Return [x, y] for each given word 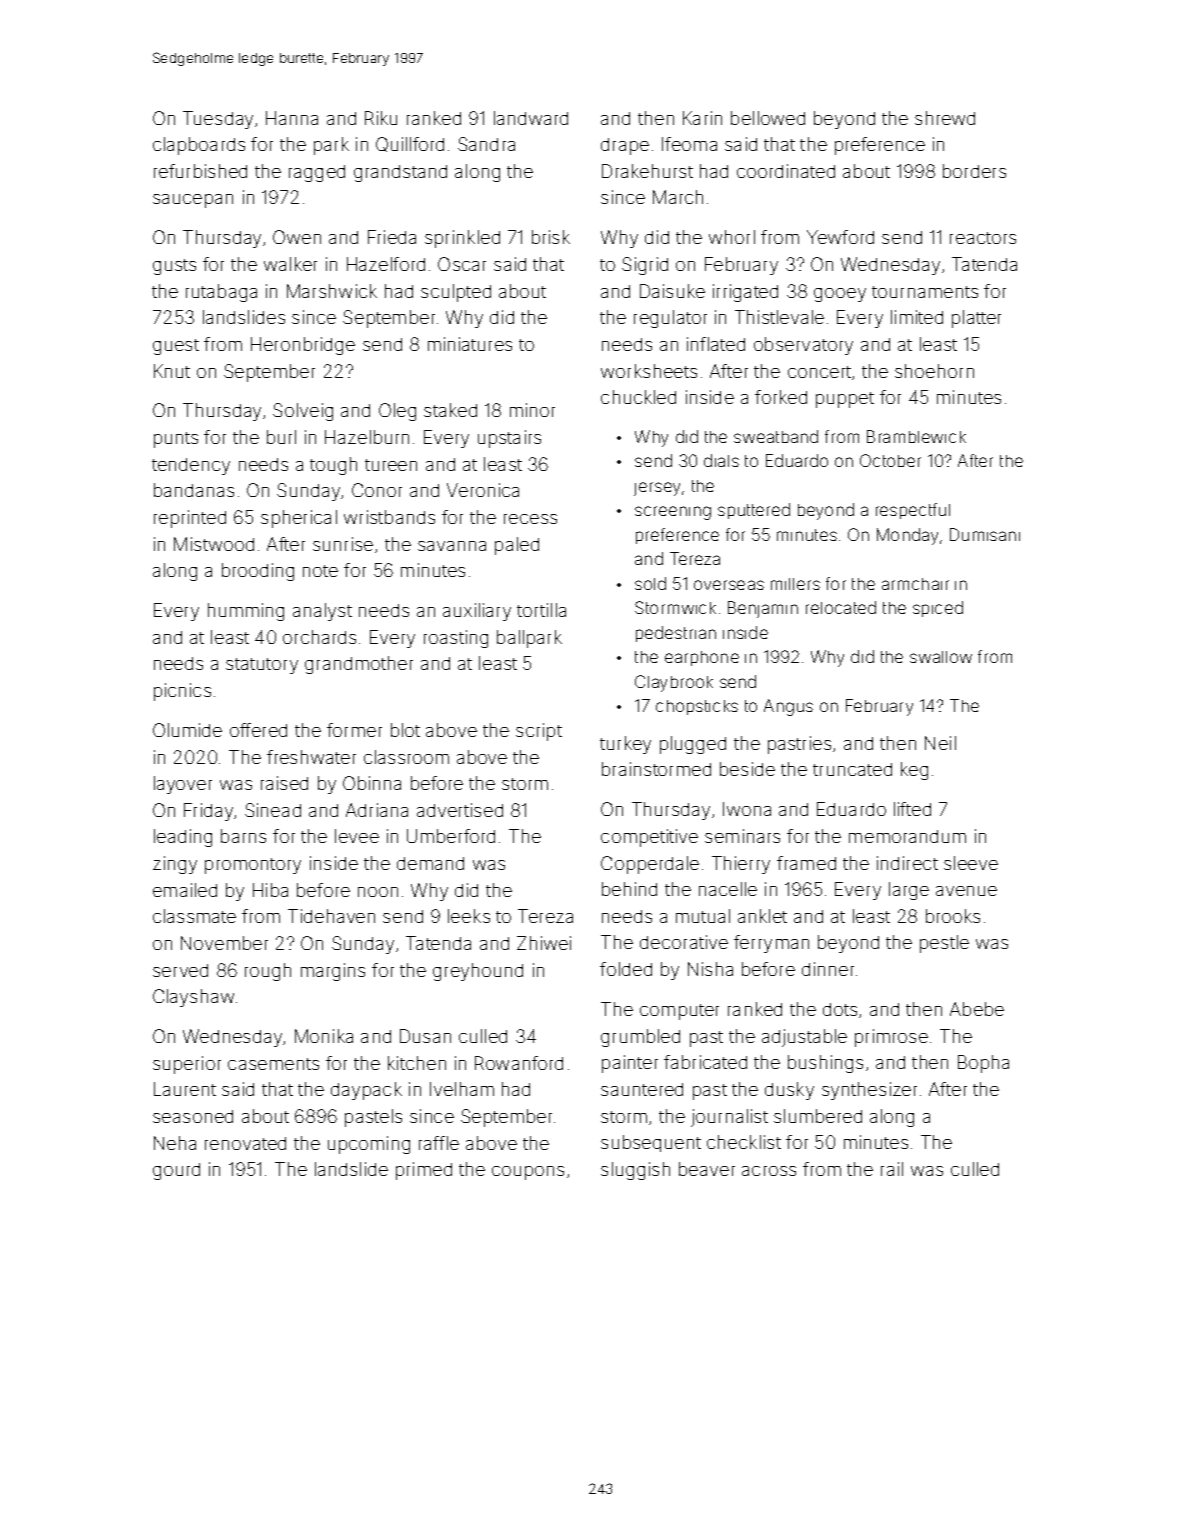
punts [176, 440]
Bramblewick [916, 436]
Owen [297, 237]
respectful [913, 511]
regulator [670, 319]
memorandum [907, 836]
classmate [194, 916]
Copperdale [650, 865]
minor [532, 410]
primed [424, 1171]
